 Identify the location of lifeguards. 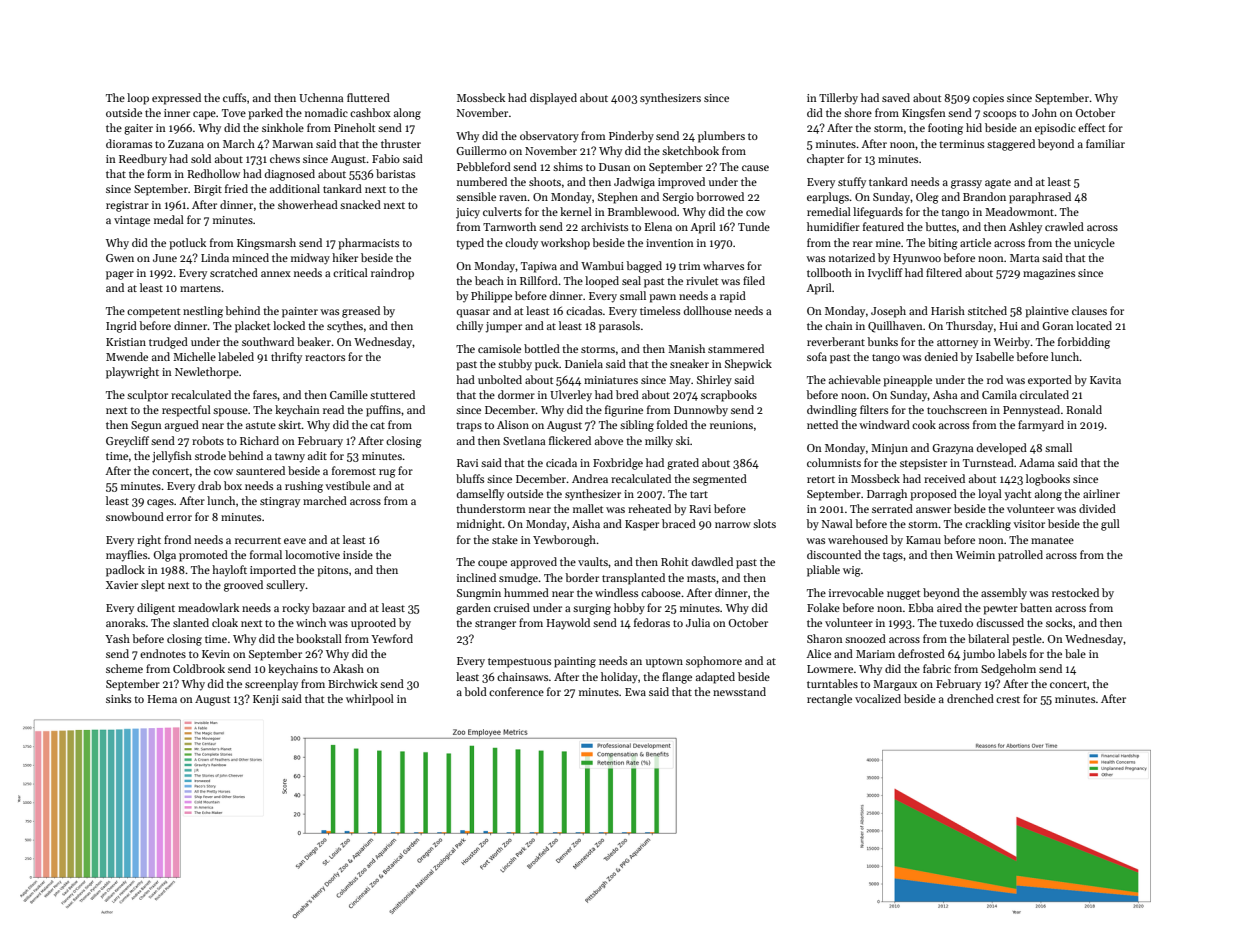
(878, 213).
